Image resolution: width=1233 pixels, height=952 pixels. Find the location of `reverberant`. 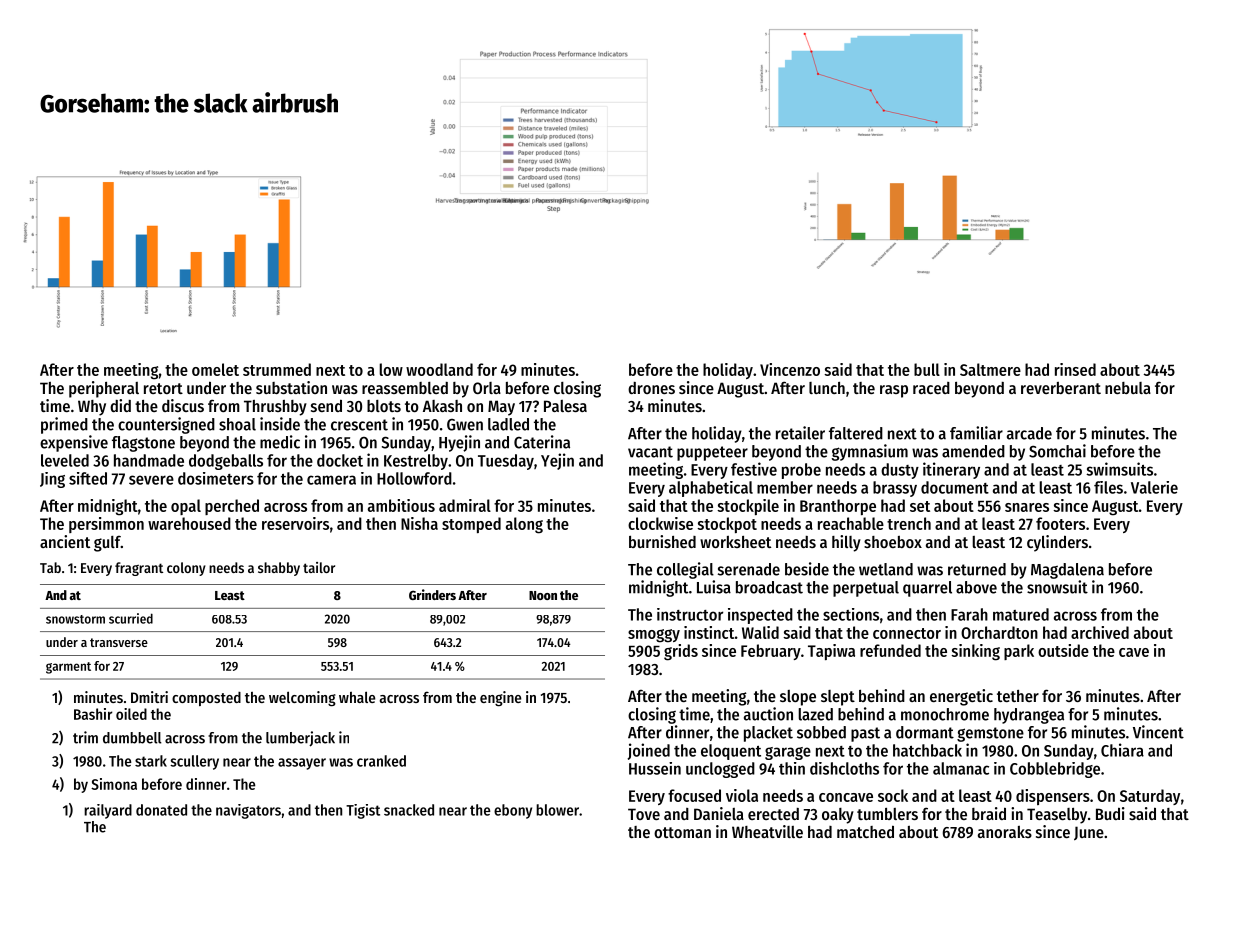

reverberant is located at coordinates (1061, 388).
